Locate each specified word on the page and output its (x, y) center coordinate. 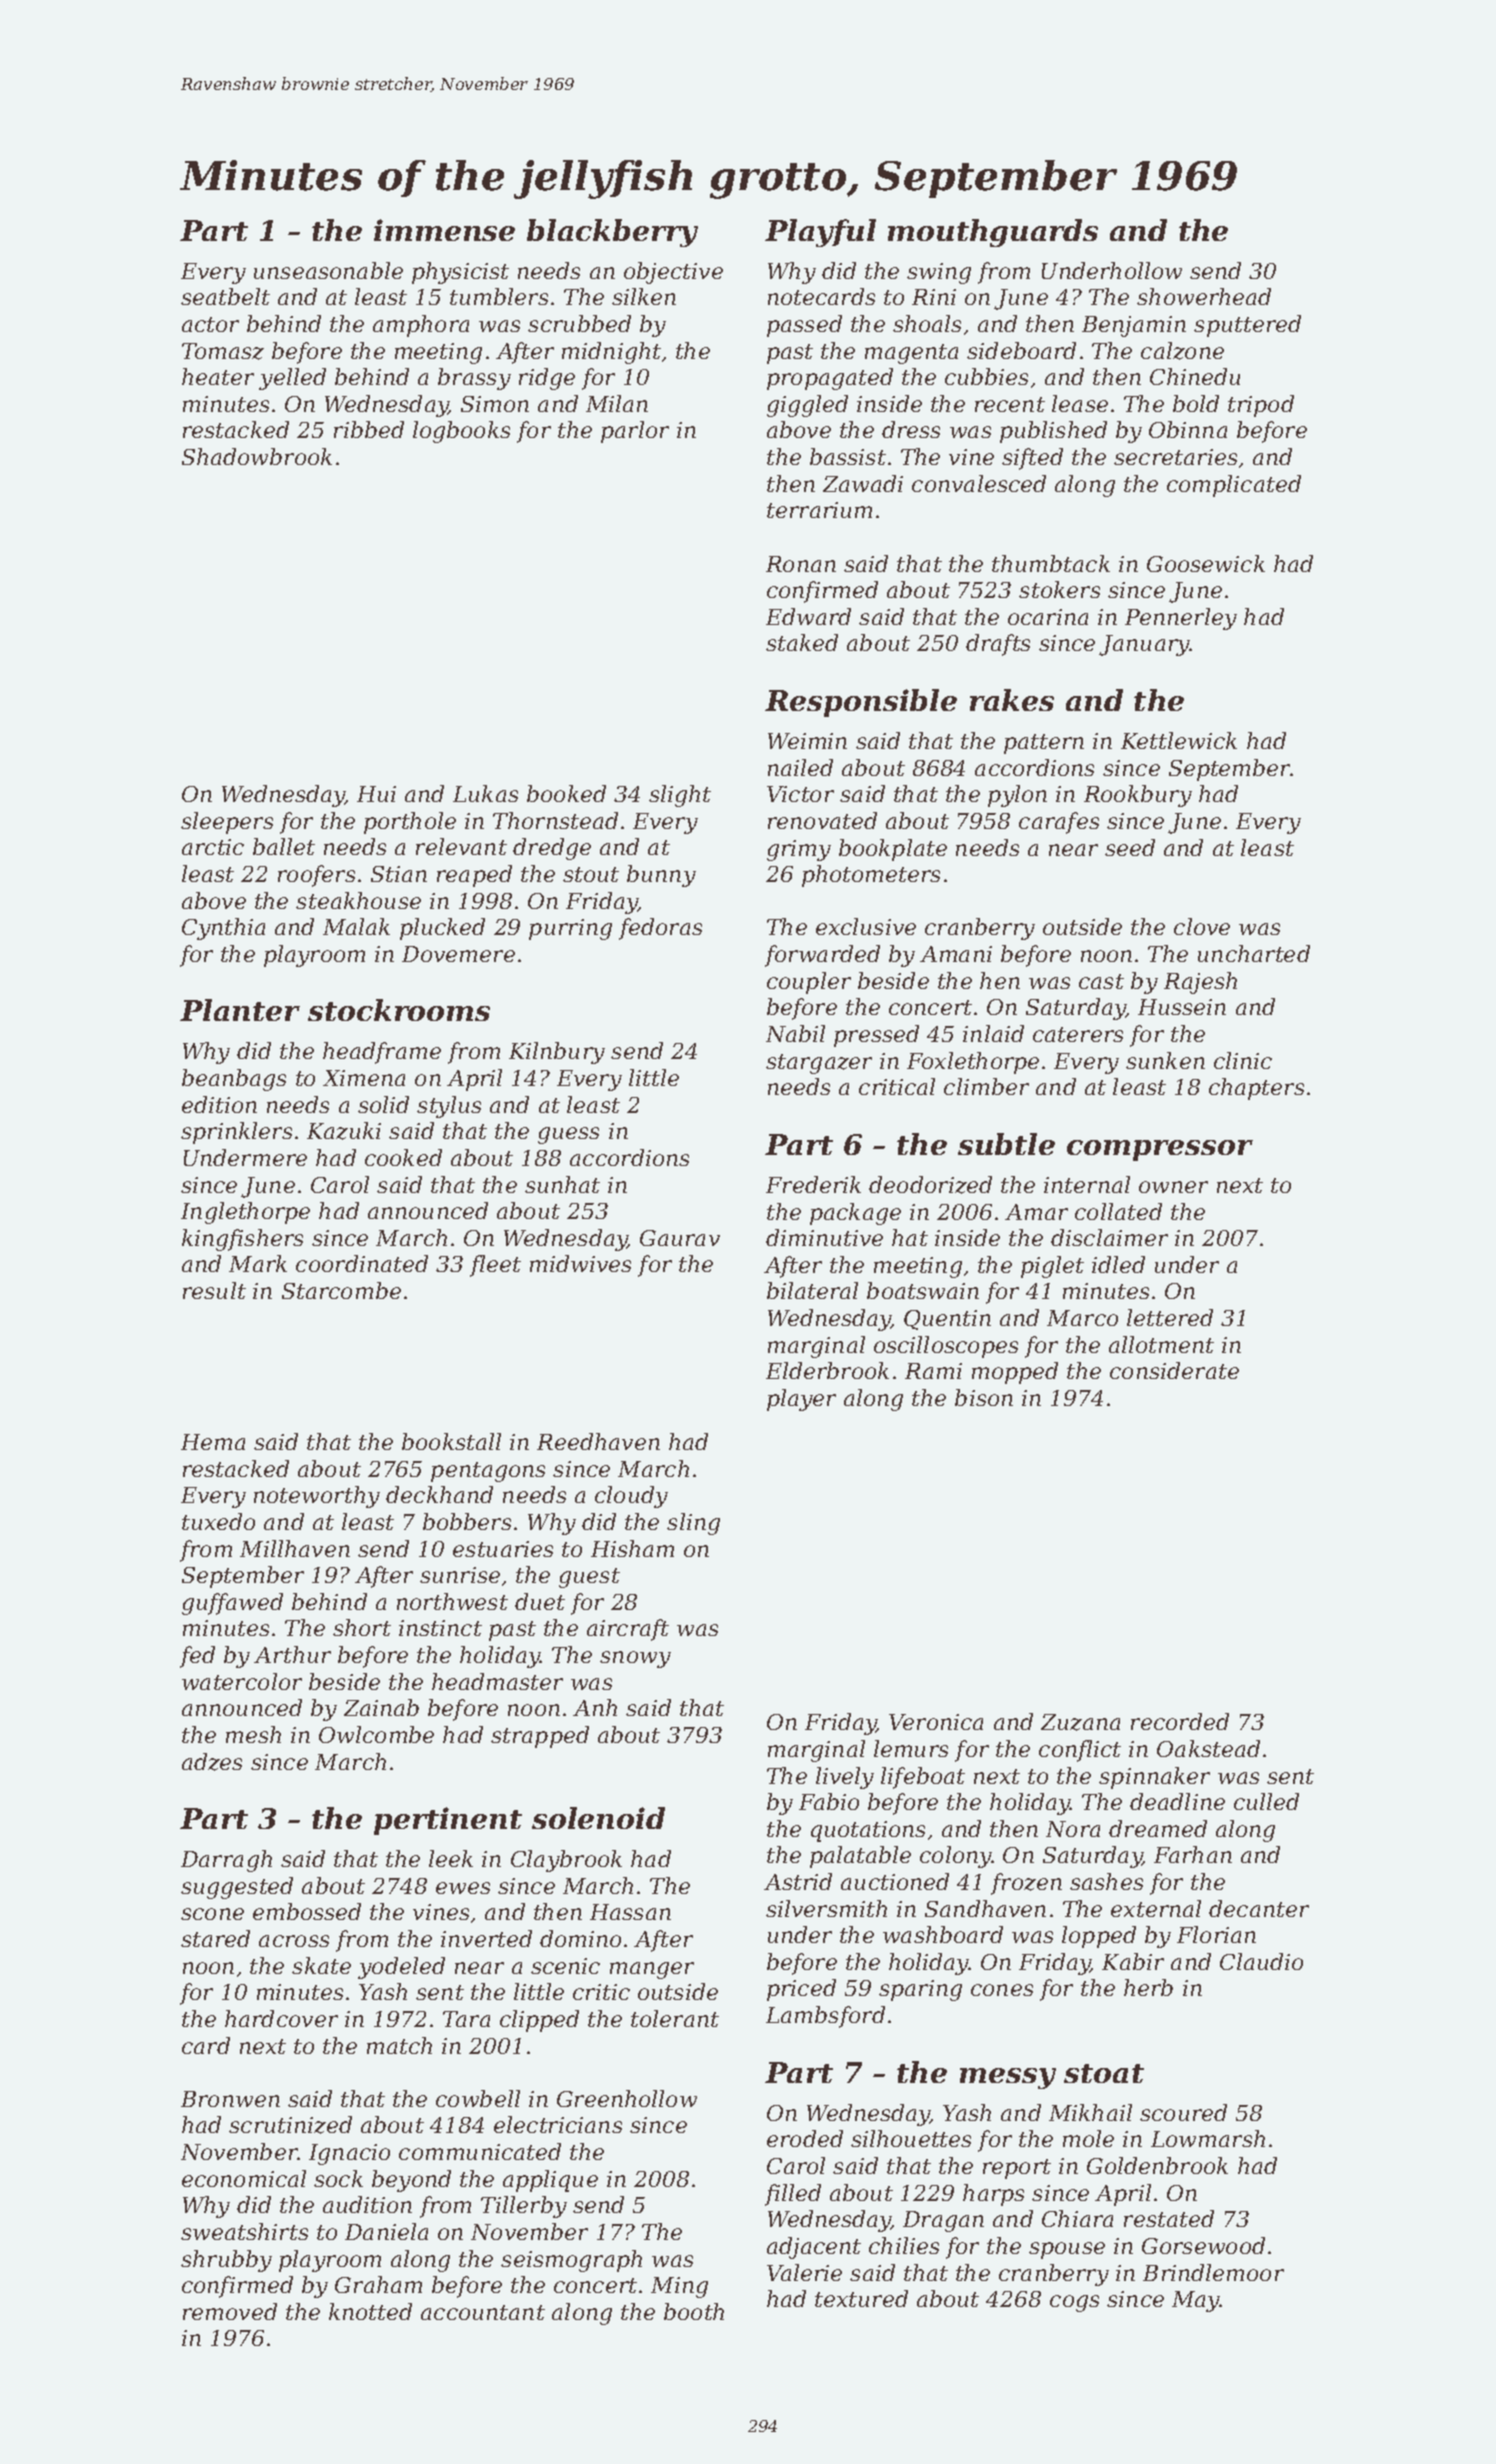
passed (804, 326)
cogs (1074, 2303)
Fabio (829, 1801)
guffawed (232, 1604)
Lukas (485, 793)
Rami (933, 1371)
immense (444, 230)
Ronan (801, 564)
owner (1173, 1187)
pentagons (488, 1472)
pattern (1044, 744)
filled (793, 2195)
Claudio (1261, 1961)
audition (367, 2204)
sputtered (1247, 326)
